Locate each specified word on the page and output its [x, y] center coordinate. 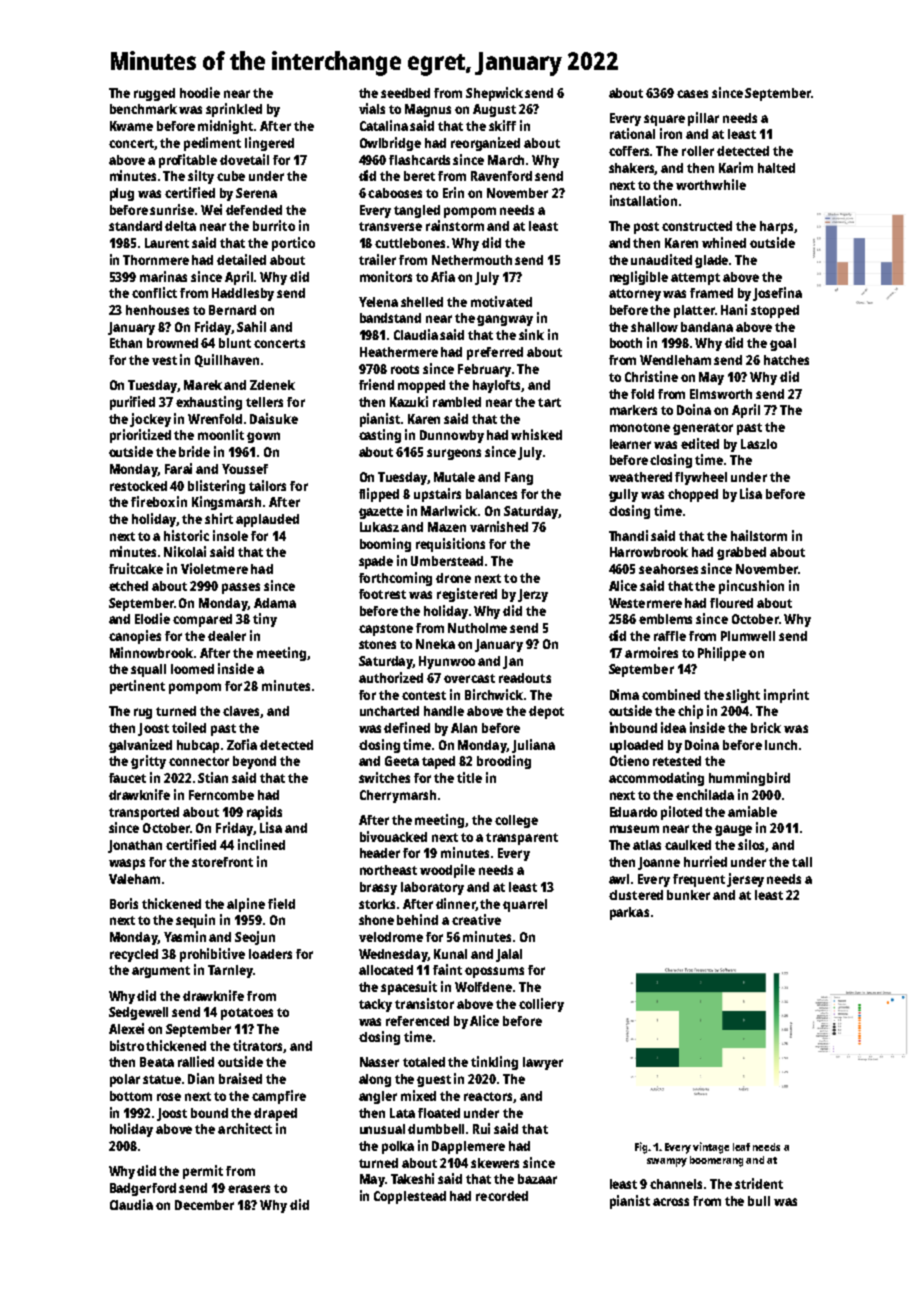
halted [776, 168]
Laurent [167, 243]
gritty [148, 762]
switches [384, 777]
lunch [781, 745]
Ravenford [501, 176]
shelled [422, 302]
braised [240, 1078]
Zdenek [272, 385]
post [646, 228]
